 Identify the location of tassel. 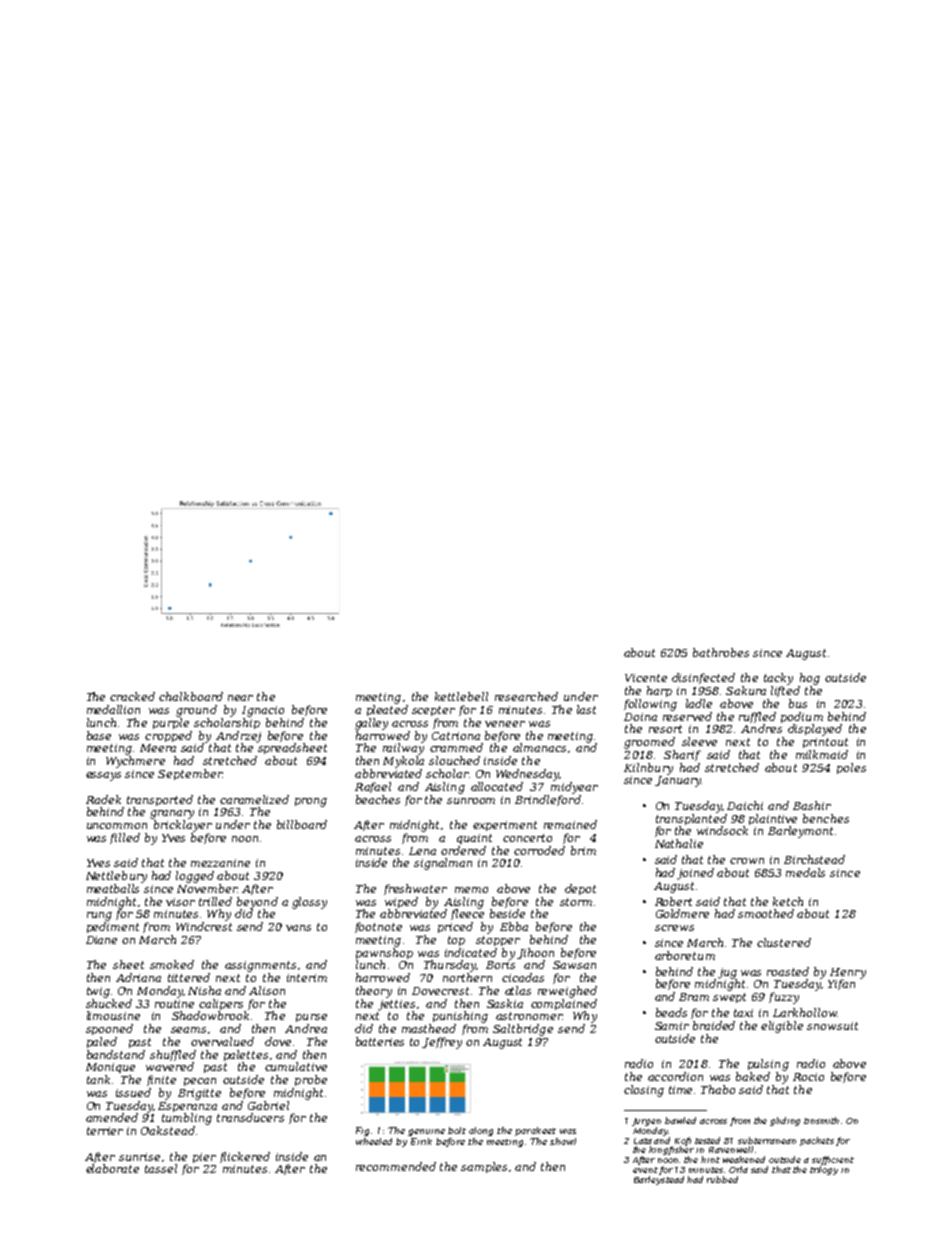
(161, 1168).
